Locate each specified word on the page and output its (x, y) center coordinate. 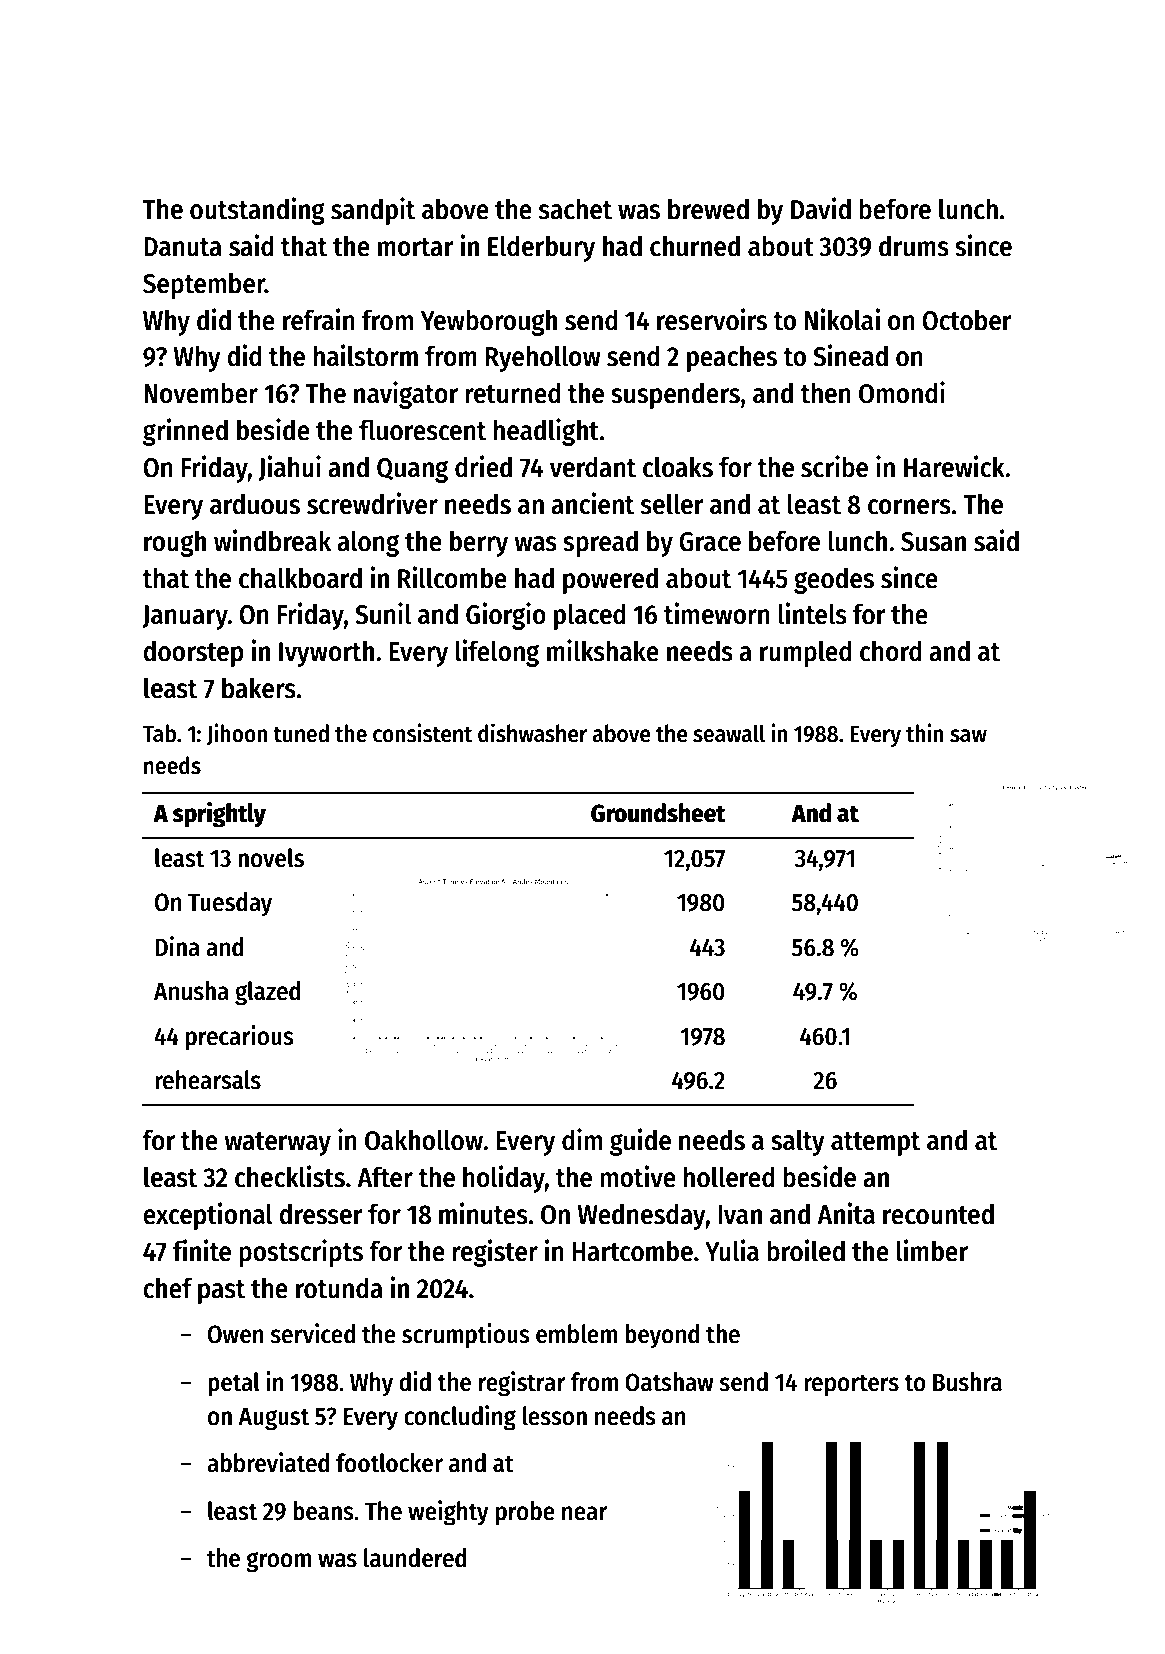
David (821, 208)
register (495, 1253)
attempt (875, 1144)
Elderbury (541, 248)
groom (278, 1562)
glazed (268, 993)
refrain (319, 319)
